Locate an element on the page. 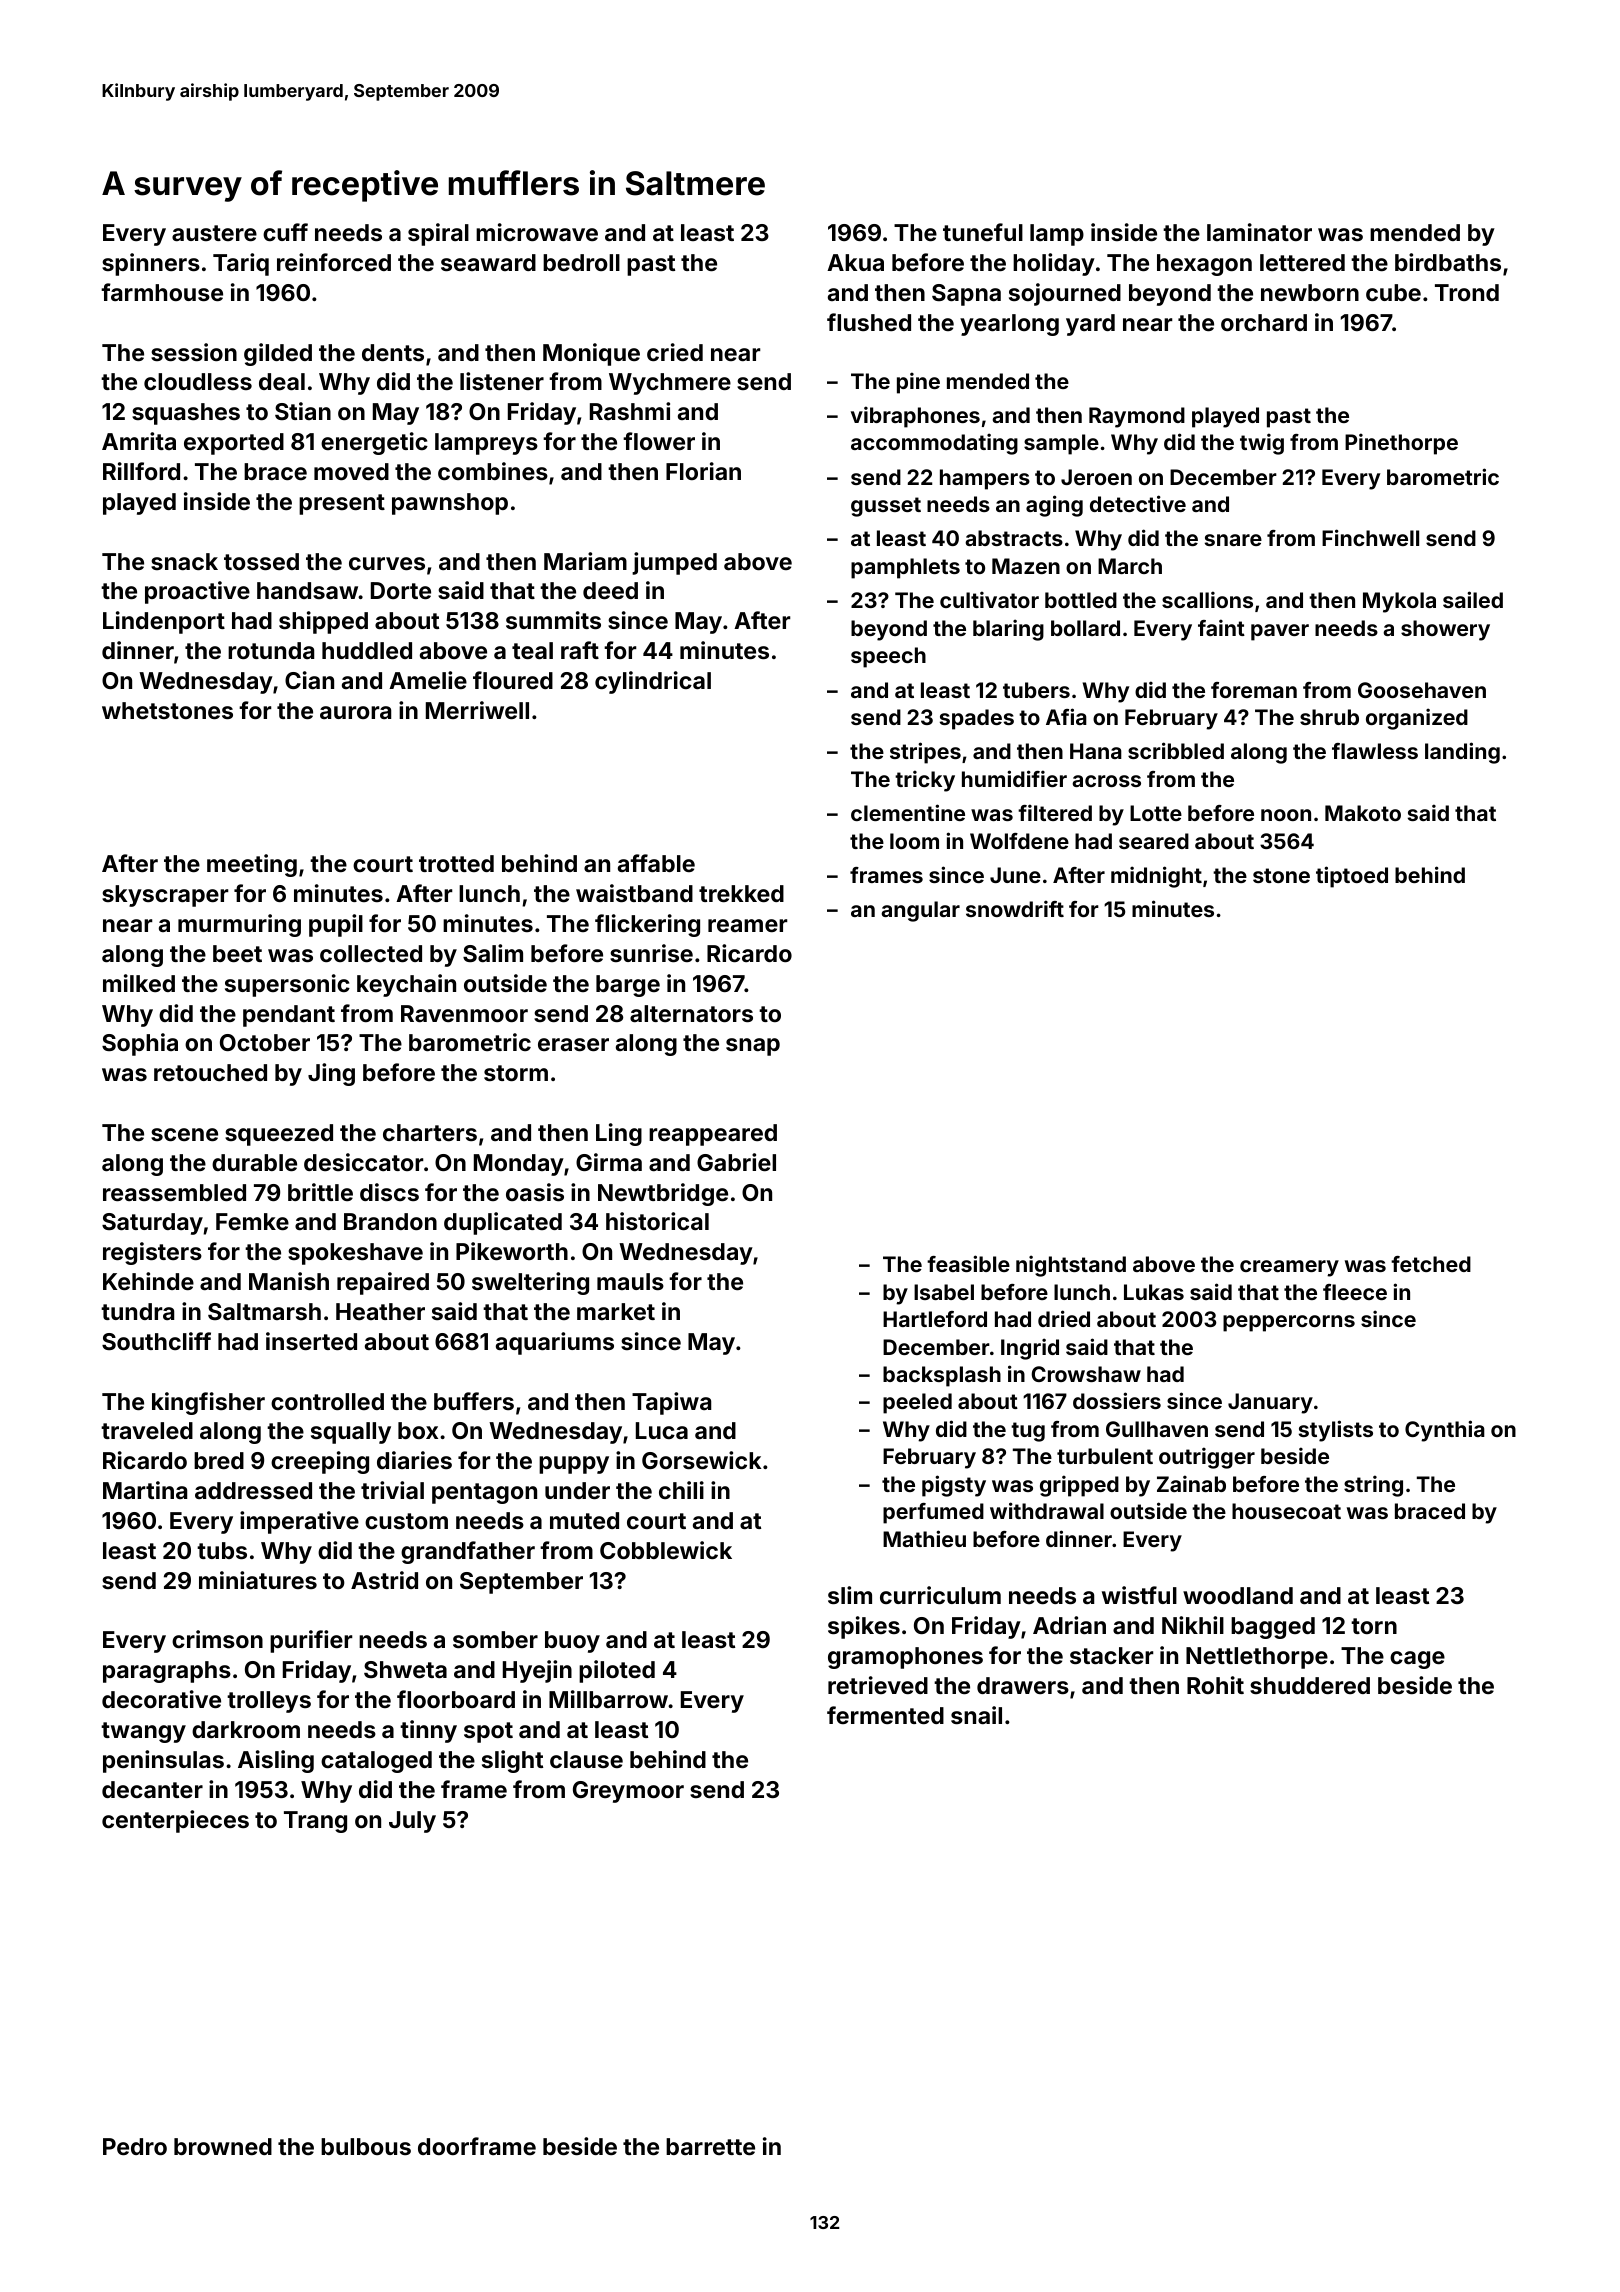 This page has width=1620, height=2292. snap is located at coordinates (753, 1047).
